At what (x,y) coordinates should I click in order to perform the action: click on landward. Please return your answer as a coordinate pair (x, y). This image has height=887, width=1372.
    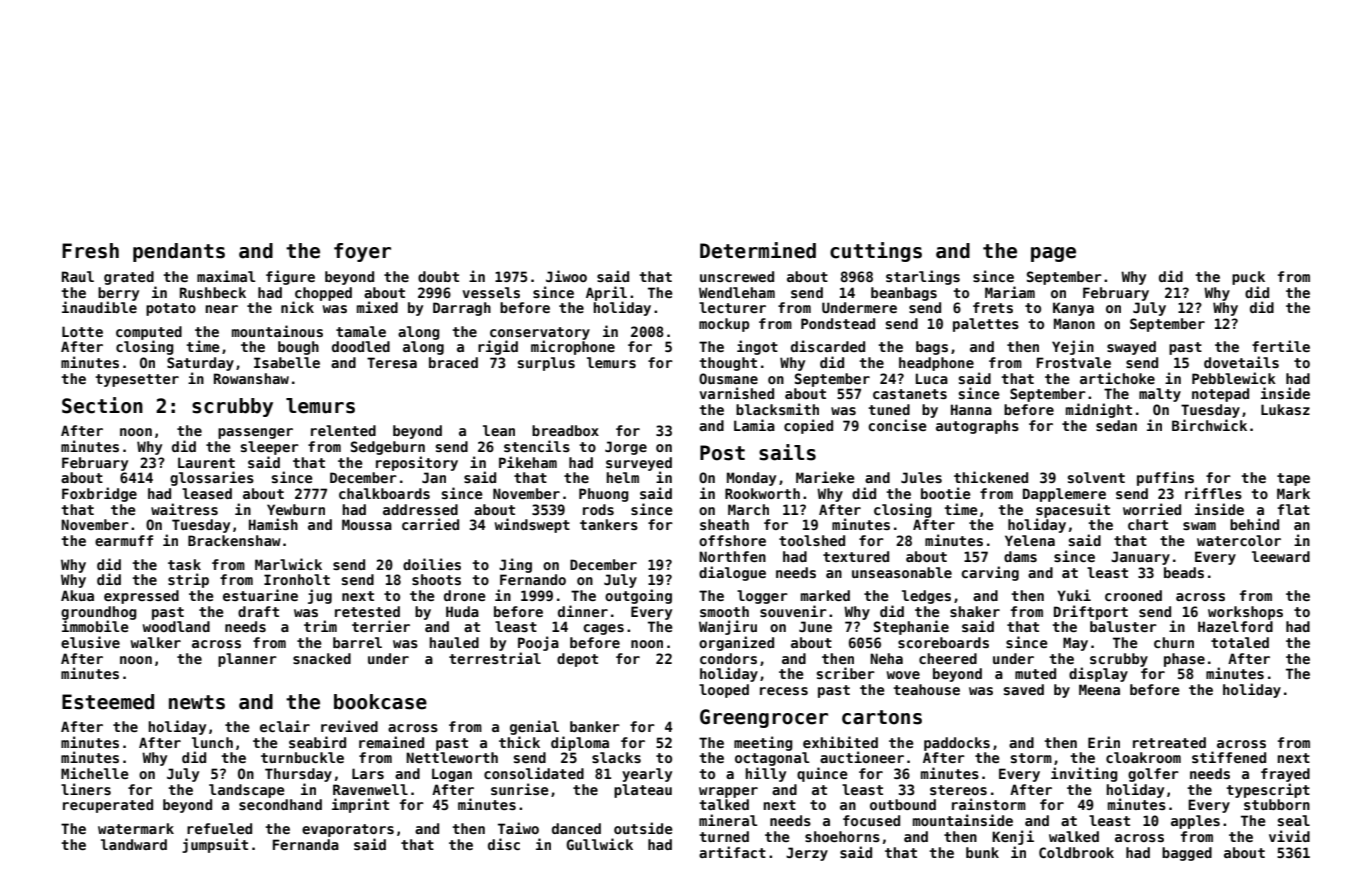
    Looking at the image, I should click on (134, 844).
